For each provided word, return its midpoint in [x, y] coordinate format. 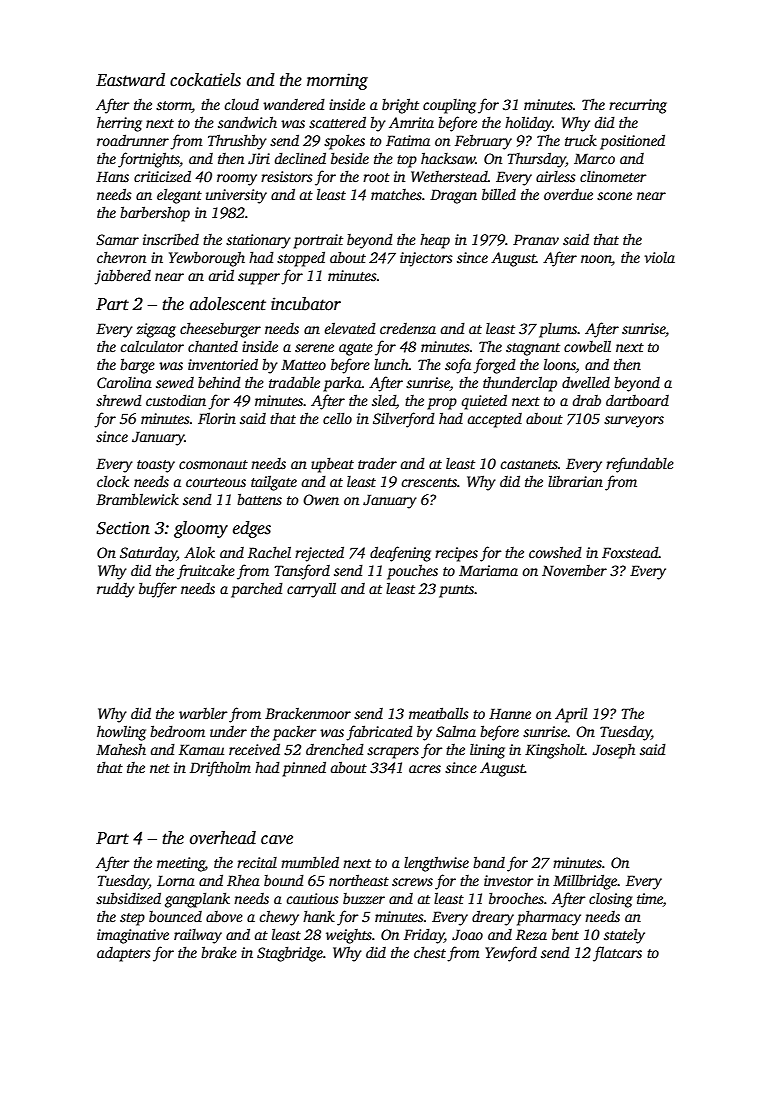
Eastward [130, 80]
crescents [429, 482]
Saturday [148, 554]
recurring [638, 106]
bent [565, 934]
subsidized [128, 898]
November [574, 570]
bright [400, 106]
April [571, 715]
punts [456, 591]
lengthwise [436, 864]
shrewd [119, 400]
